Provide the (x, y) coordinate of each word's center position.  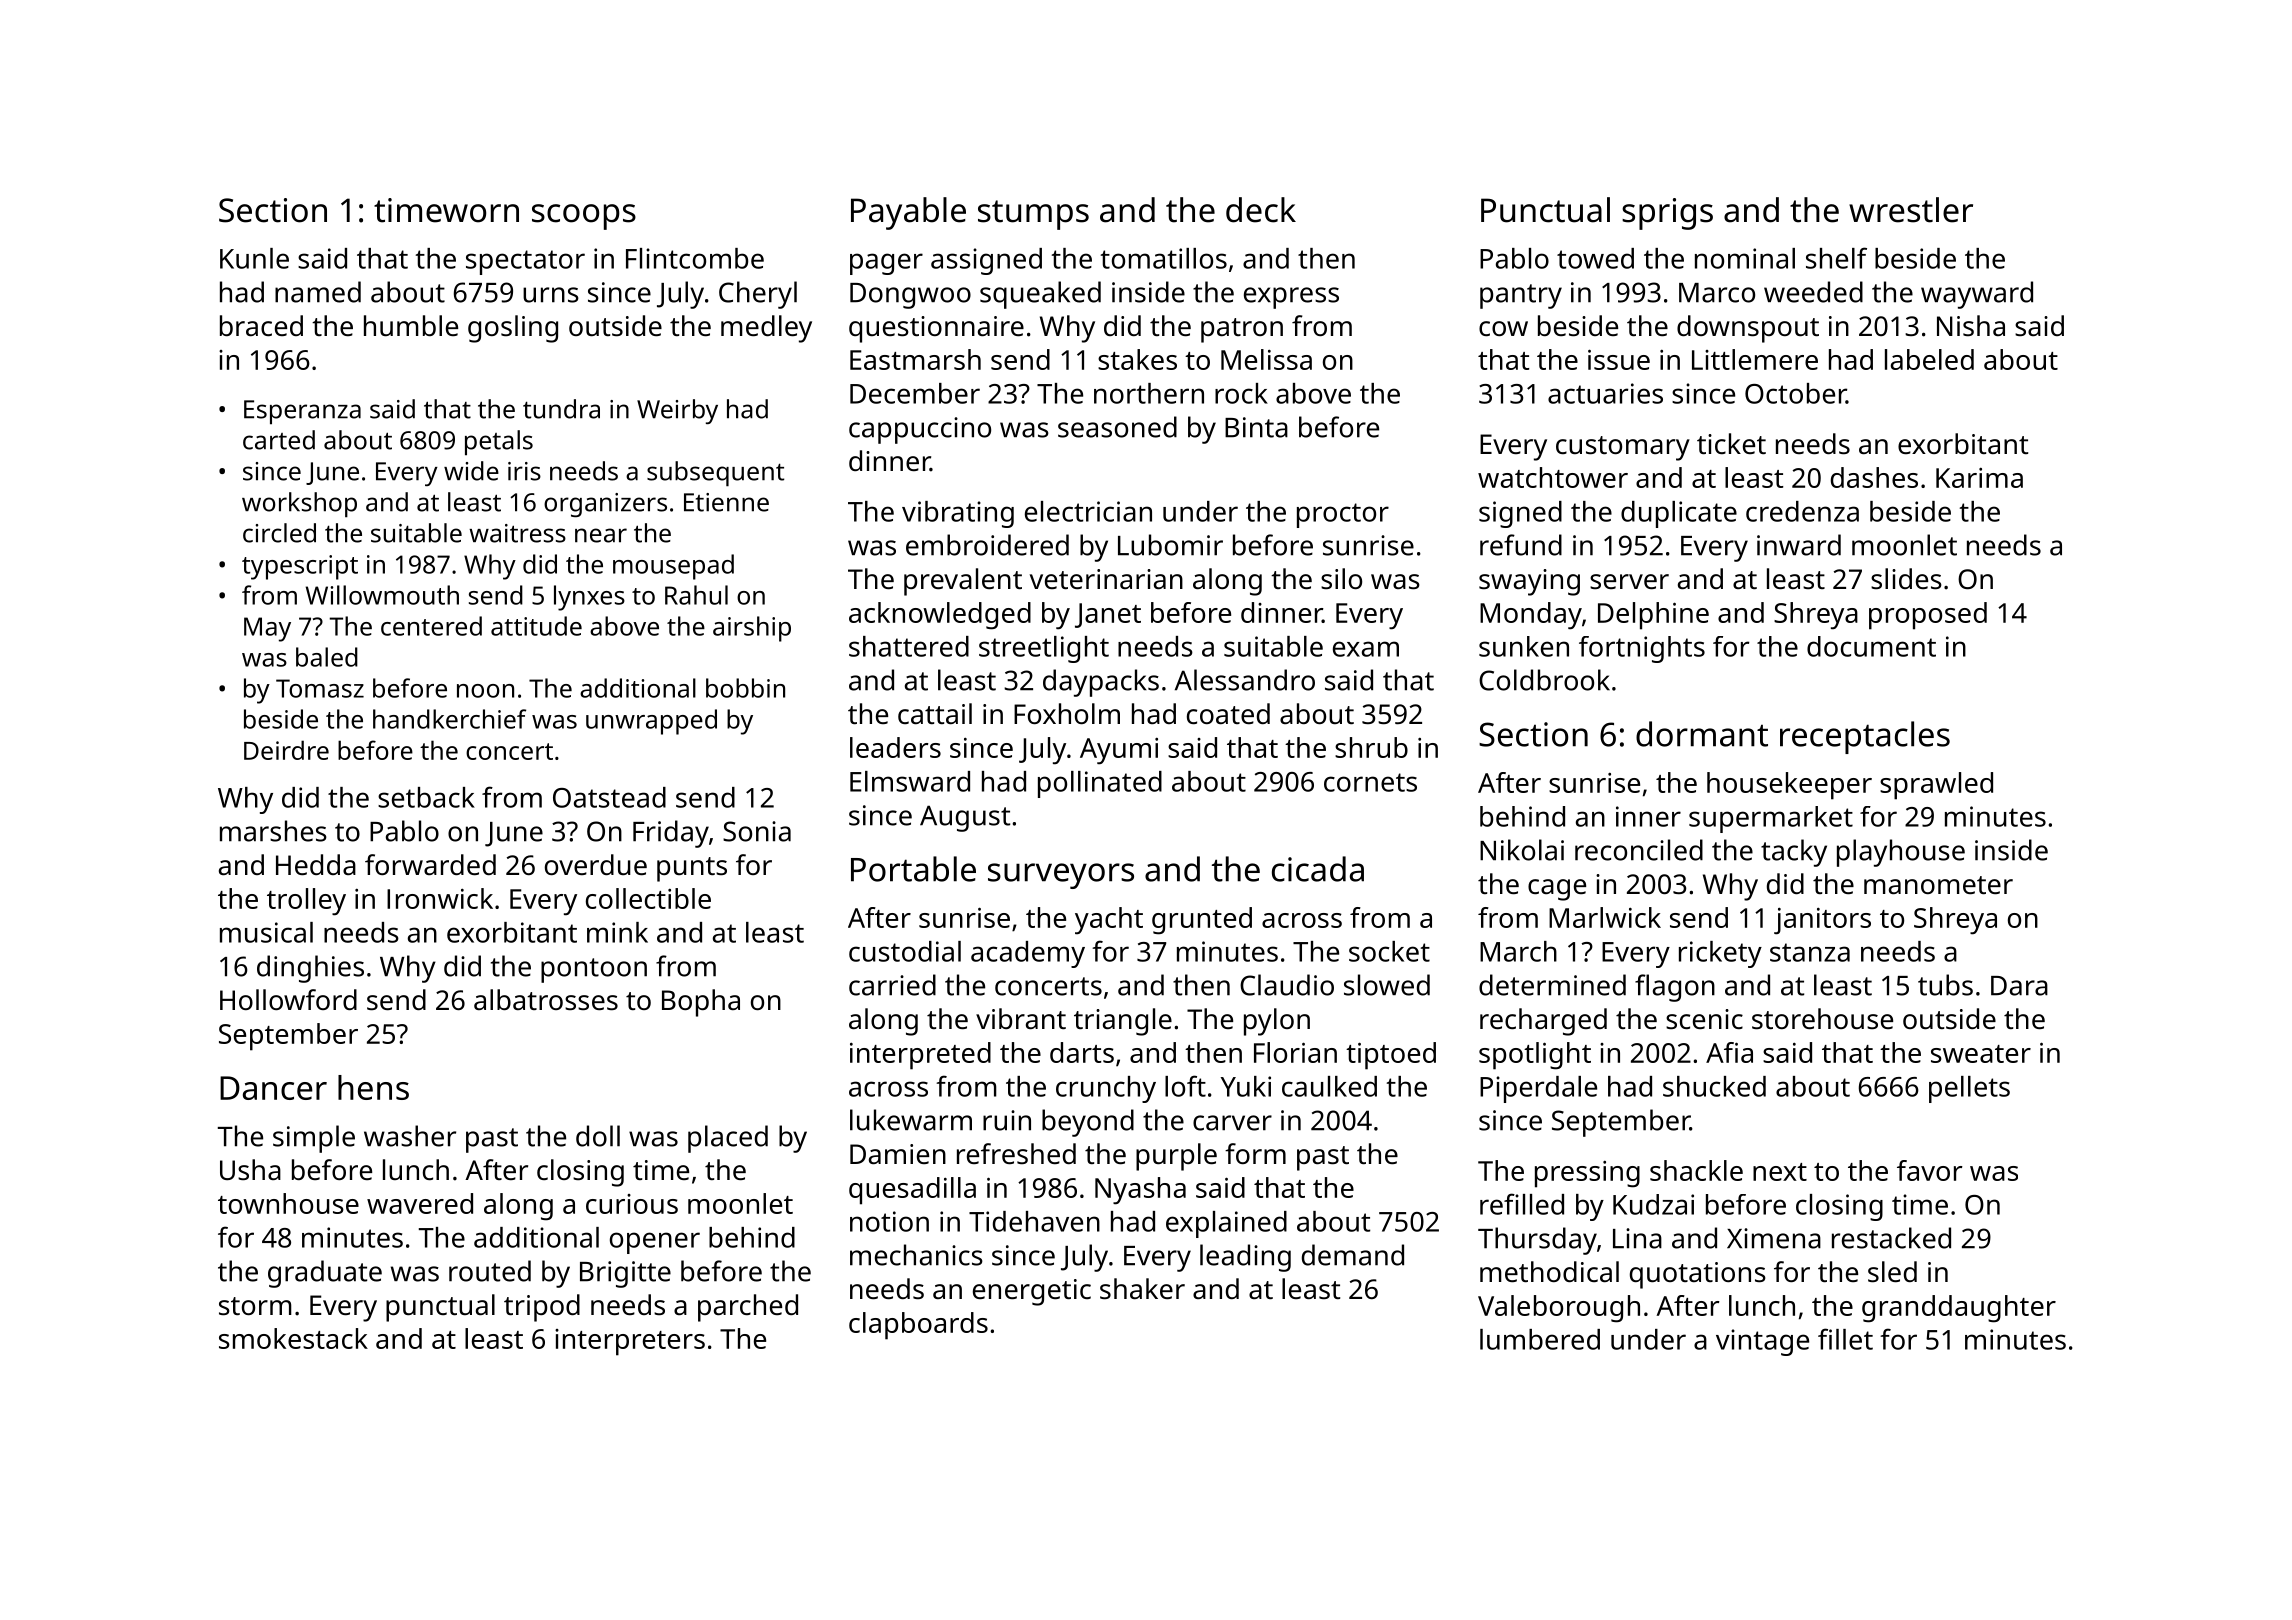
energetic (1032, 1292)
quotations (1698, 1275)
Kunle (254, 258)
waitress (517, 533)
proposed (1928, 616)
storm (255, 1306)
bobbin (745, 688)
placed (728, 1139)
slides (1906, 579)
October (1795, 393)
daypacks (1101, 683)
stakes (1137, 359)
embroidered (987, 545)
